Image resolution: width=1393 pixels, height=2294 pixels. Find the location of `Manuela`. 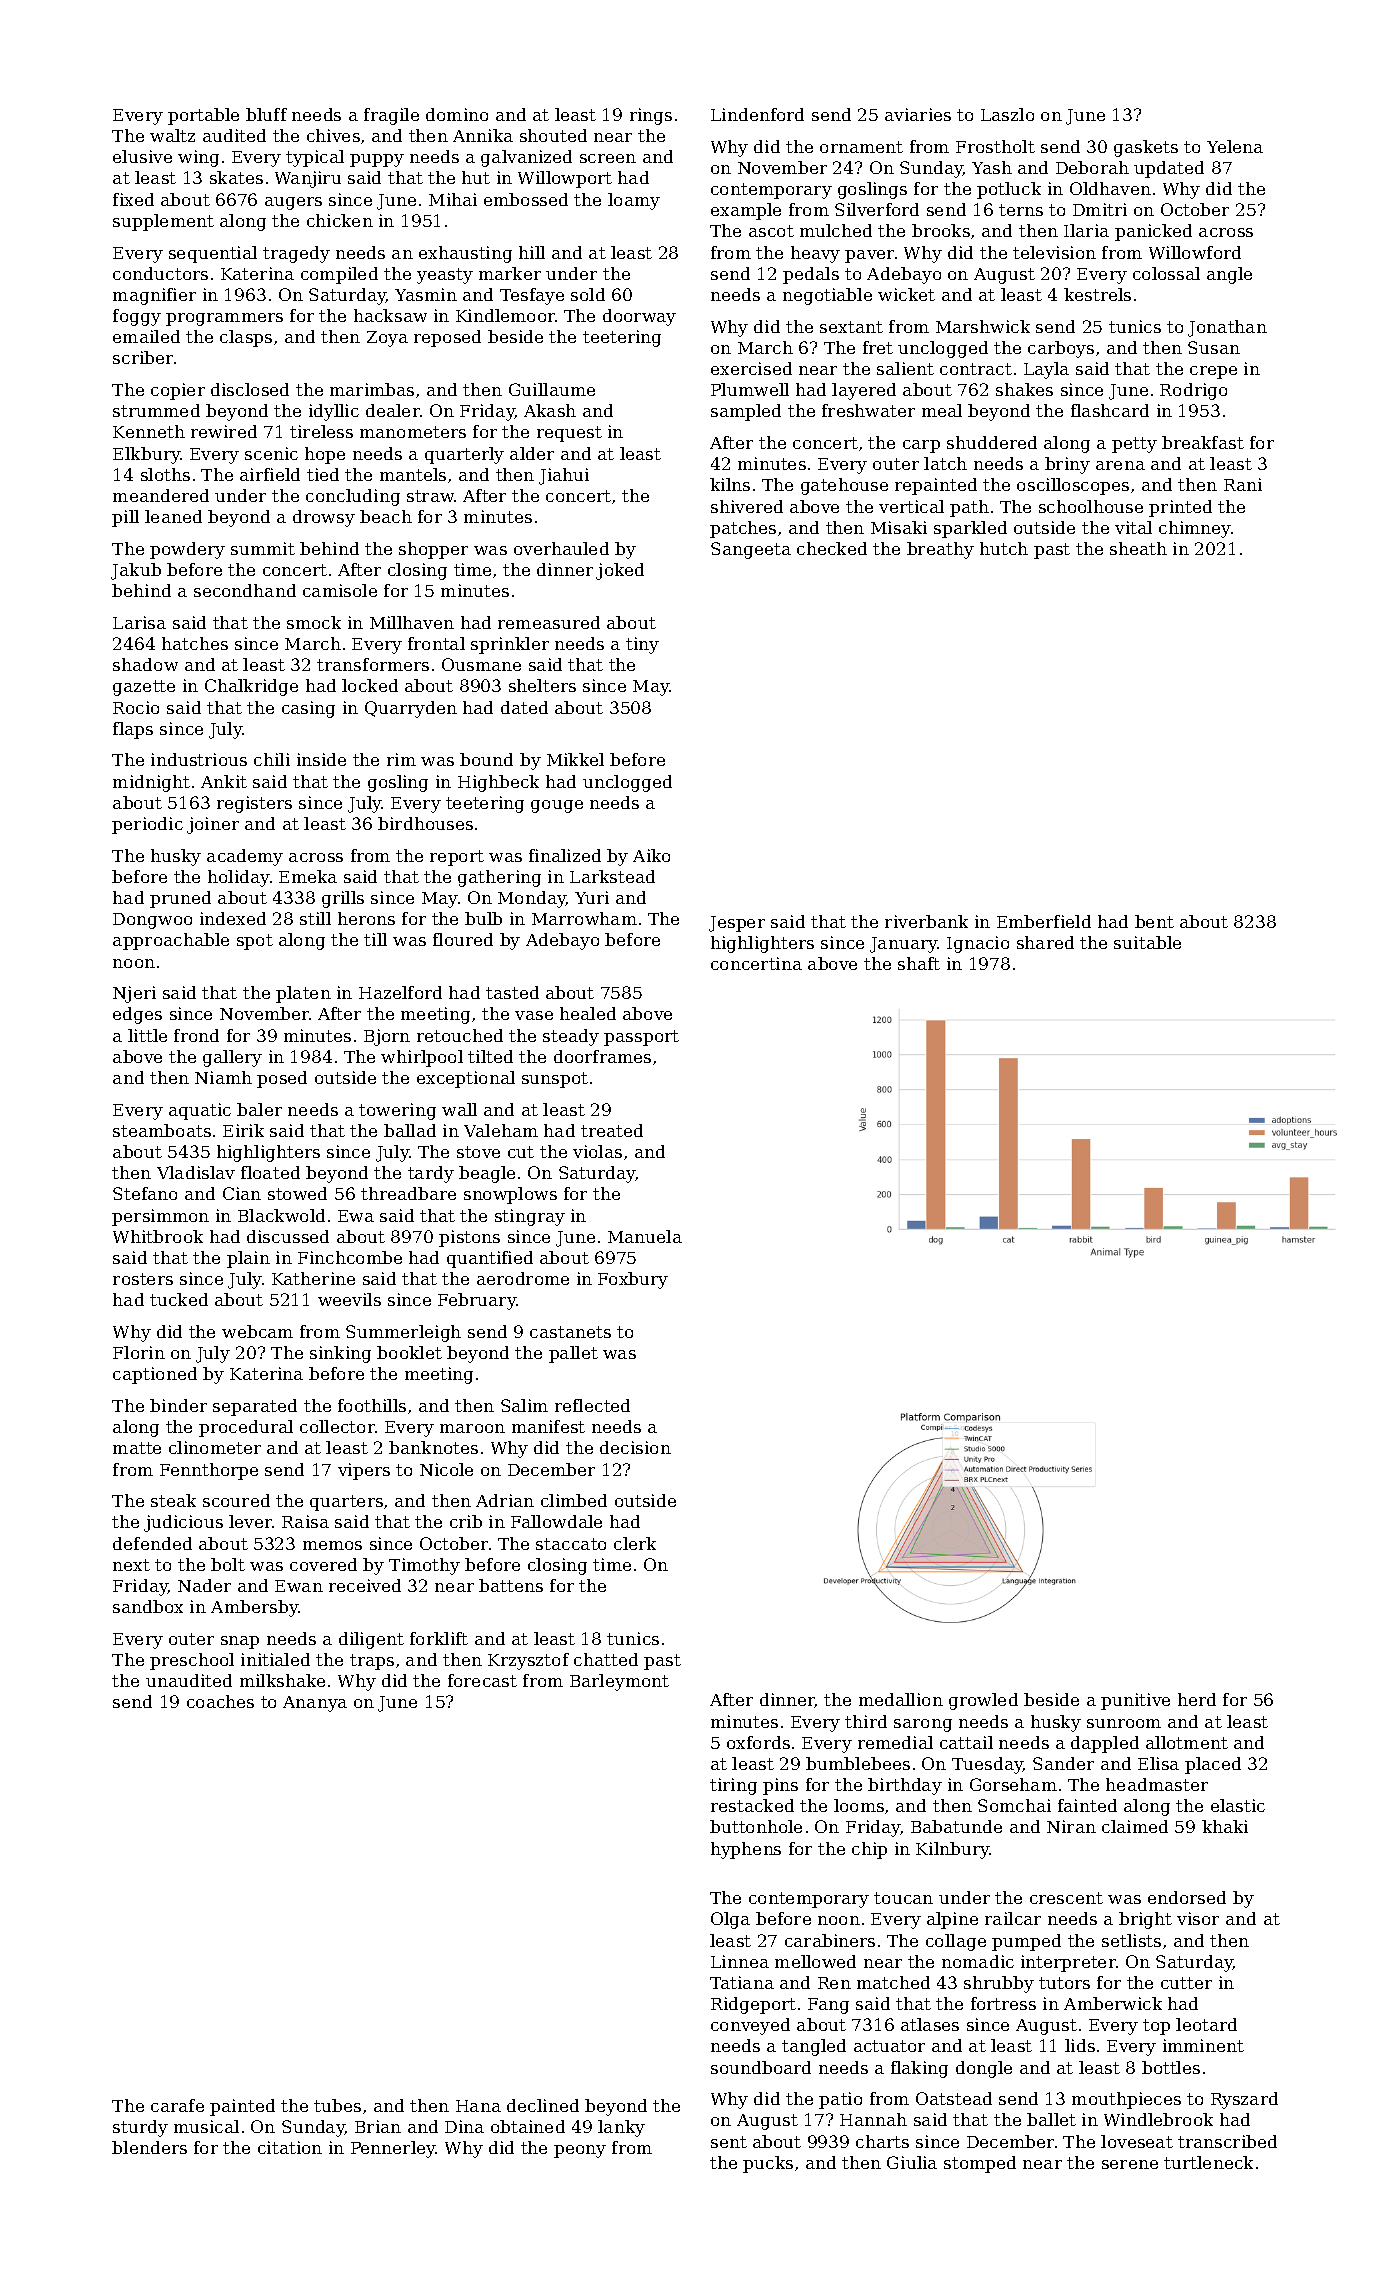

Manuela is located at coordinates (645, 1236).
